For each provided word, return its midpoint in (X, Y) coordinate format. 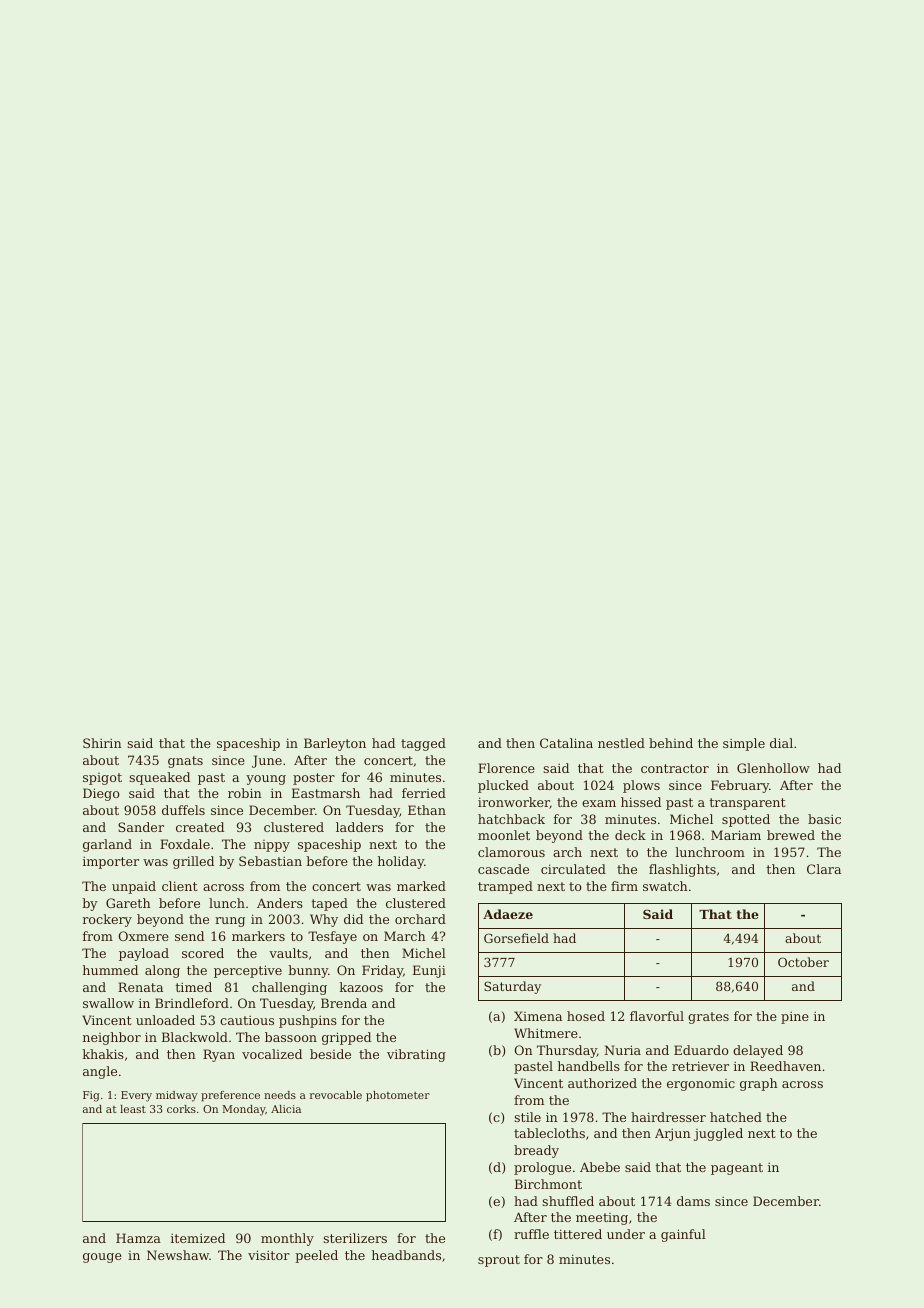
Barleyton (335, 744)
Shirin (102, 743)
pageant (737, 1169)
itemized (198, 1238)
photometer (398, 1096)
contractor (675, 768)
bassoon (291, 1037)
